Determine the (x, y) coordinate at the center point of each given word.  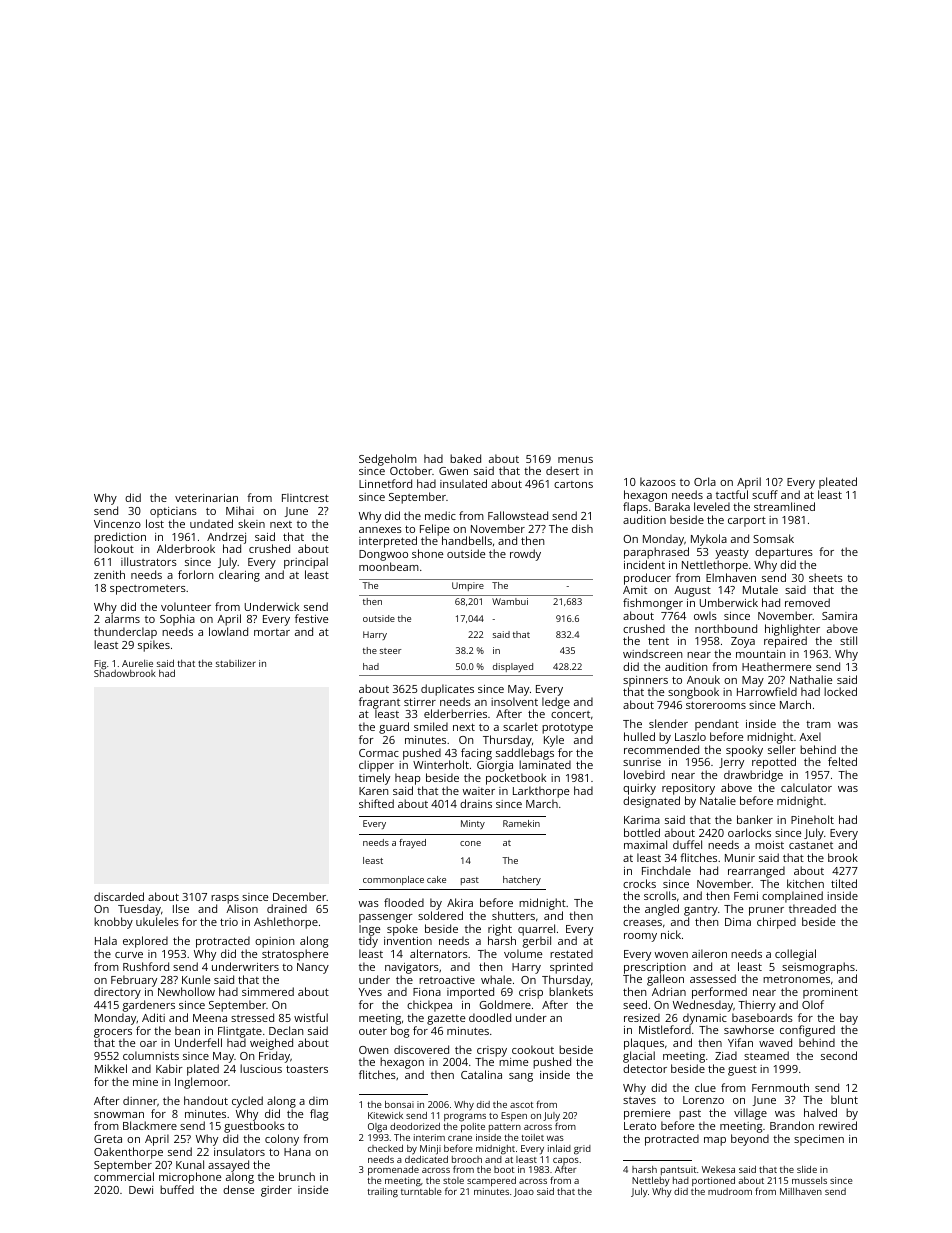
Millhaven (801, 1191)
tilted (844, 883)
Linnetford (385, 483)
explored (145, 942)
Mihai (240, 510)
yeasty (732, 553)
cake (436, 879)
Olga (377, 1128)
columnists (151, 1055)
